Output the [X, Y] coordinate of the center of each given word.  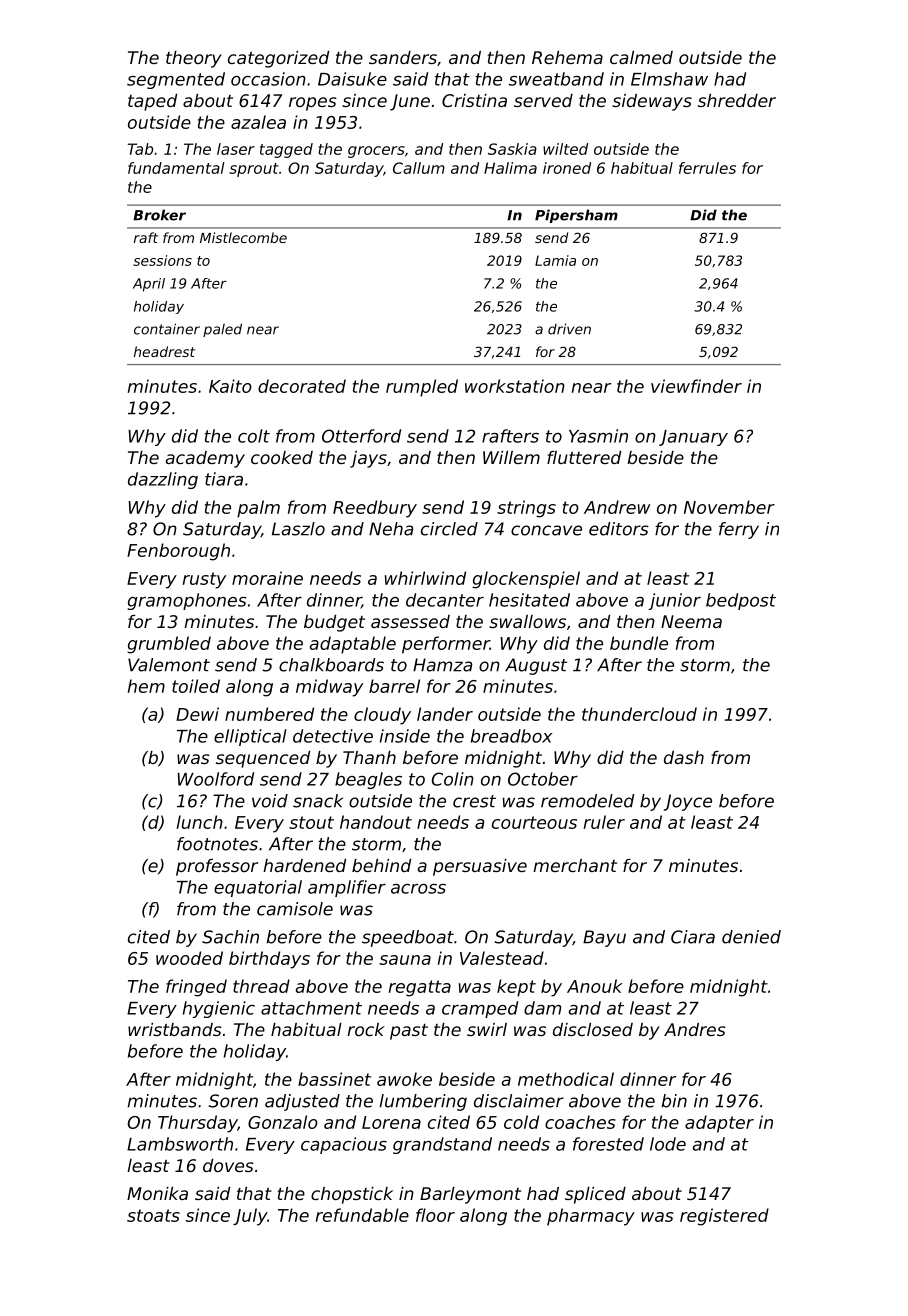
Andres [695, 1029]
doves [228, 1165]
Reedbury [375, 509]
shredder [737, 100]
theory [194, 59]
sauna [405, 960]
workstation [515, 386]
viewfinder [696, 386]
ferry [739, 530]
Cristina [474, 100]
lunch [200, 822]
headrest [164, 351]
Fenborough [178, 552]
